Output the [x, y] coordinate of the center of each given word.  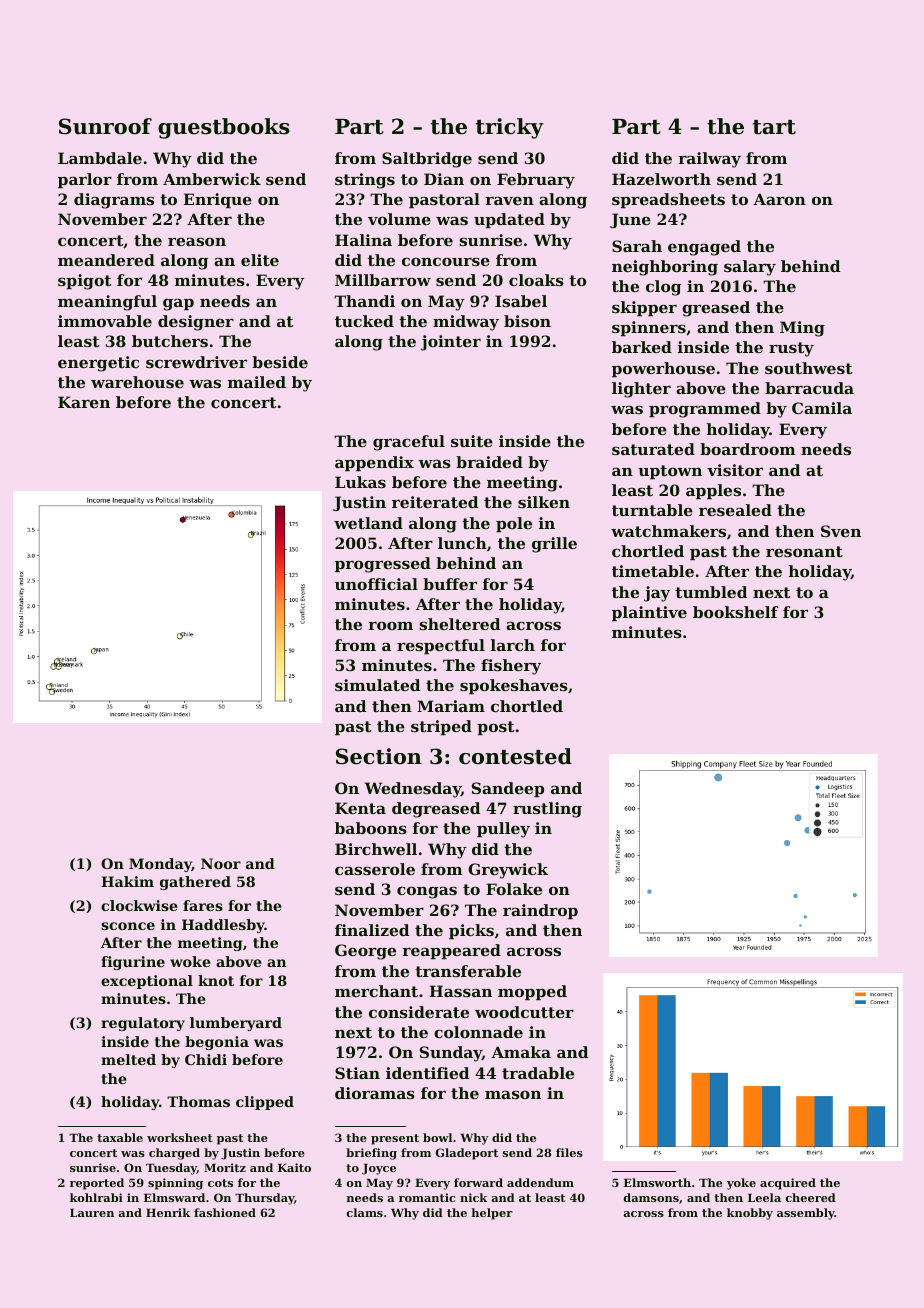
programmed [705, 410]
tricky [510, 128]
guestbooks [224, 128]
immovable [105, 321]
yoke [741, 1184]
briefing [371, 1154]
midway [466, 323]
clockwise [139, 905]
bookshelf [736, 612]
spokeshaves [514, 686]
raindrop [540, 911]
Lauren [92, 1212]
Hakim [127, 881]
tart [774, 127]
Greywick [508, 871]
